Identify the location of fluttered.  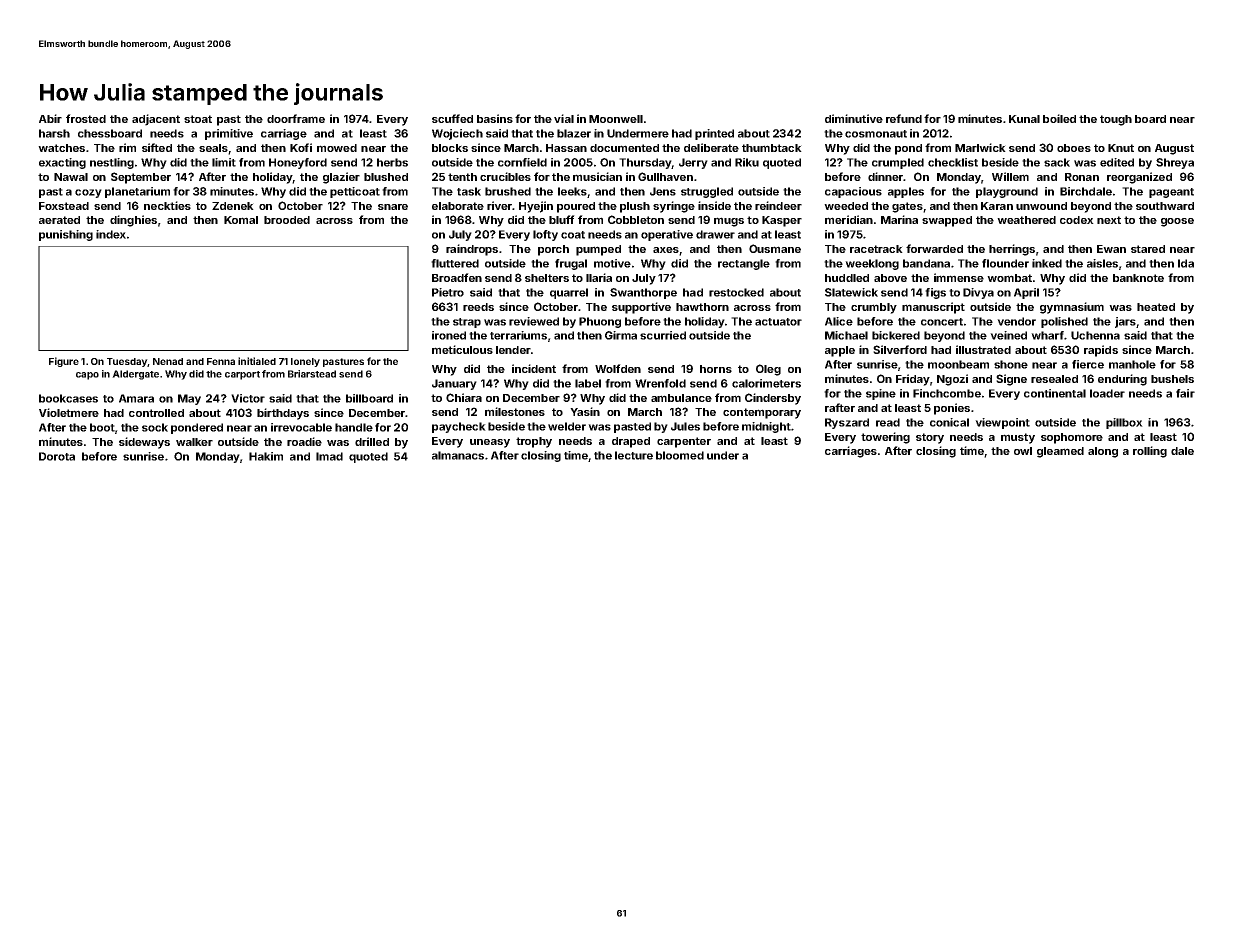
(455, 263).
